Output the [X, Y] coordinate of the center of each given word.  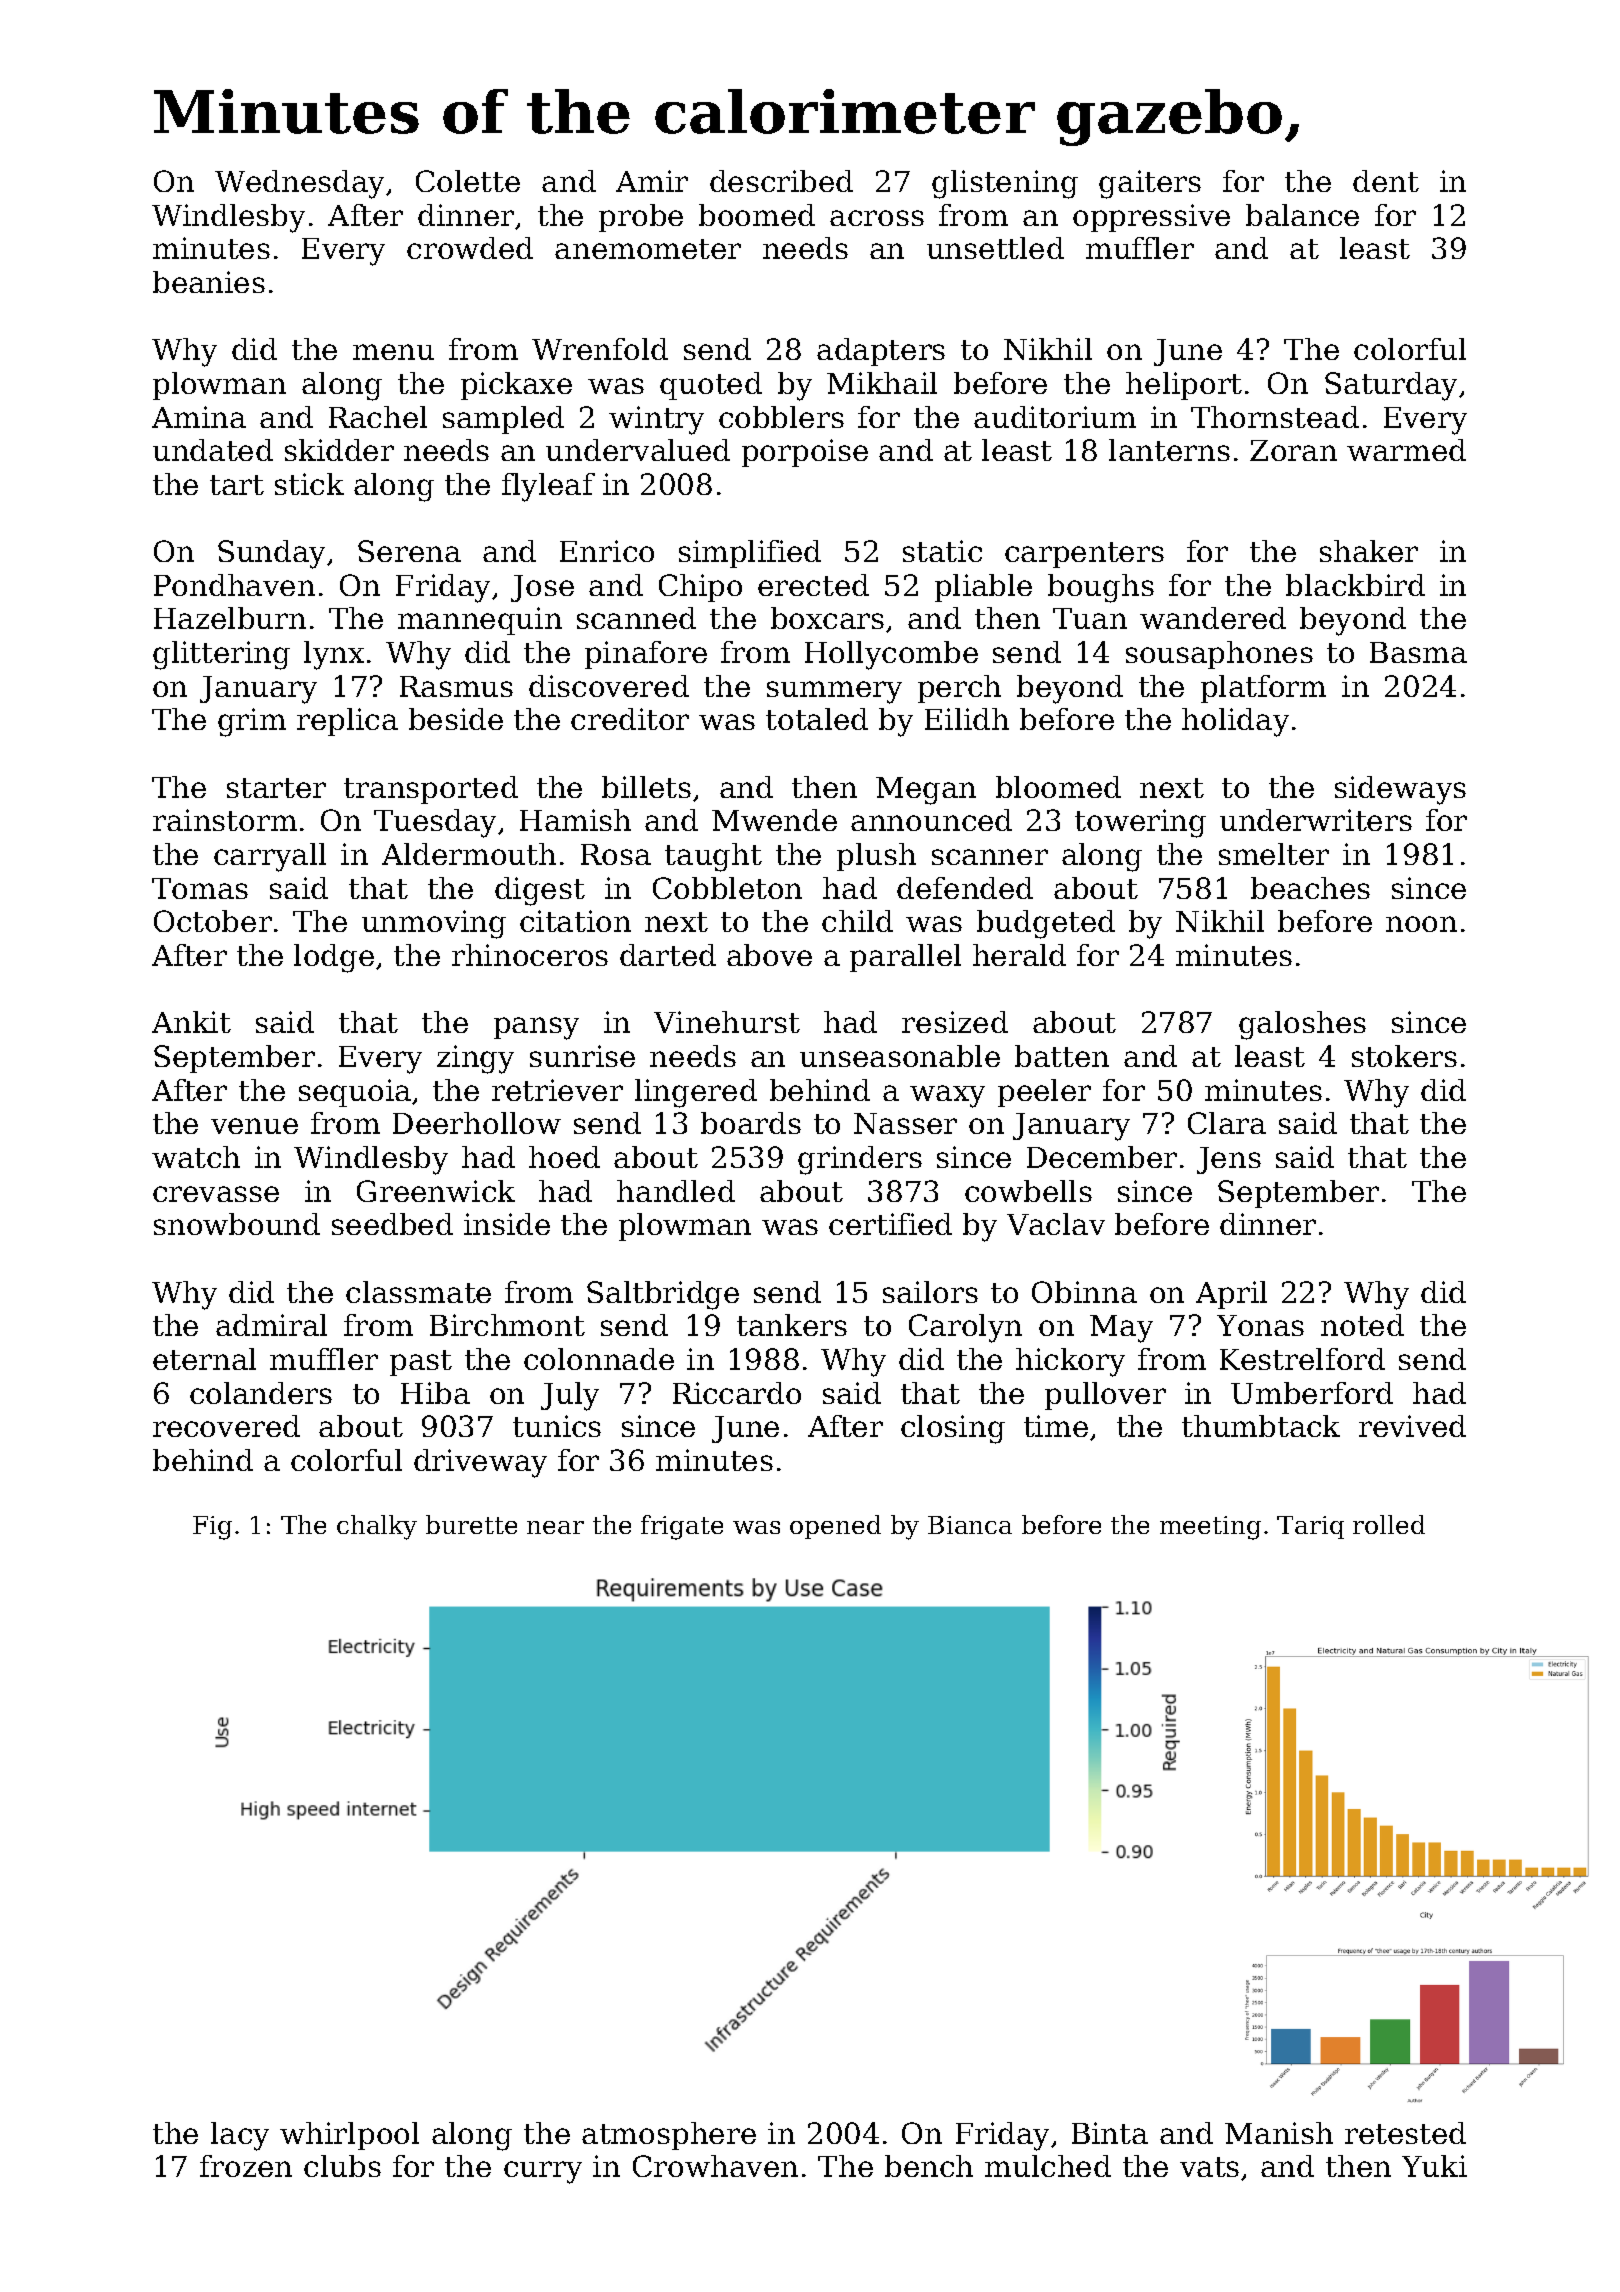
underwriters [1316, 820]
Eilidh [967, 719]
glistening [1005, 184]
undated [213, 450]
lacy [240, 2136]
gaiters [1150, 184]
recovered [226, 1426]
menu [393, 352]
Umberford [1312, 1393]
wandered [1213, 618]
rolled [1389, 1524]
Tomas [200, 888]
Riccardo [737, 1393]
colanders [261, 1393]
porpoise [805, 453]
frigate [682, 1527]
